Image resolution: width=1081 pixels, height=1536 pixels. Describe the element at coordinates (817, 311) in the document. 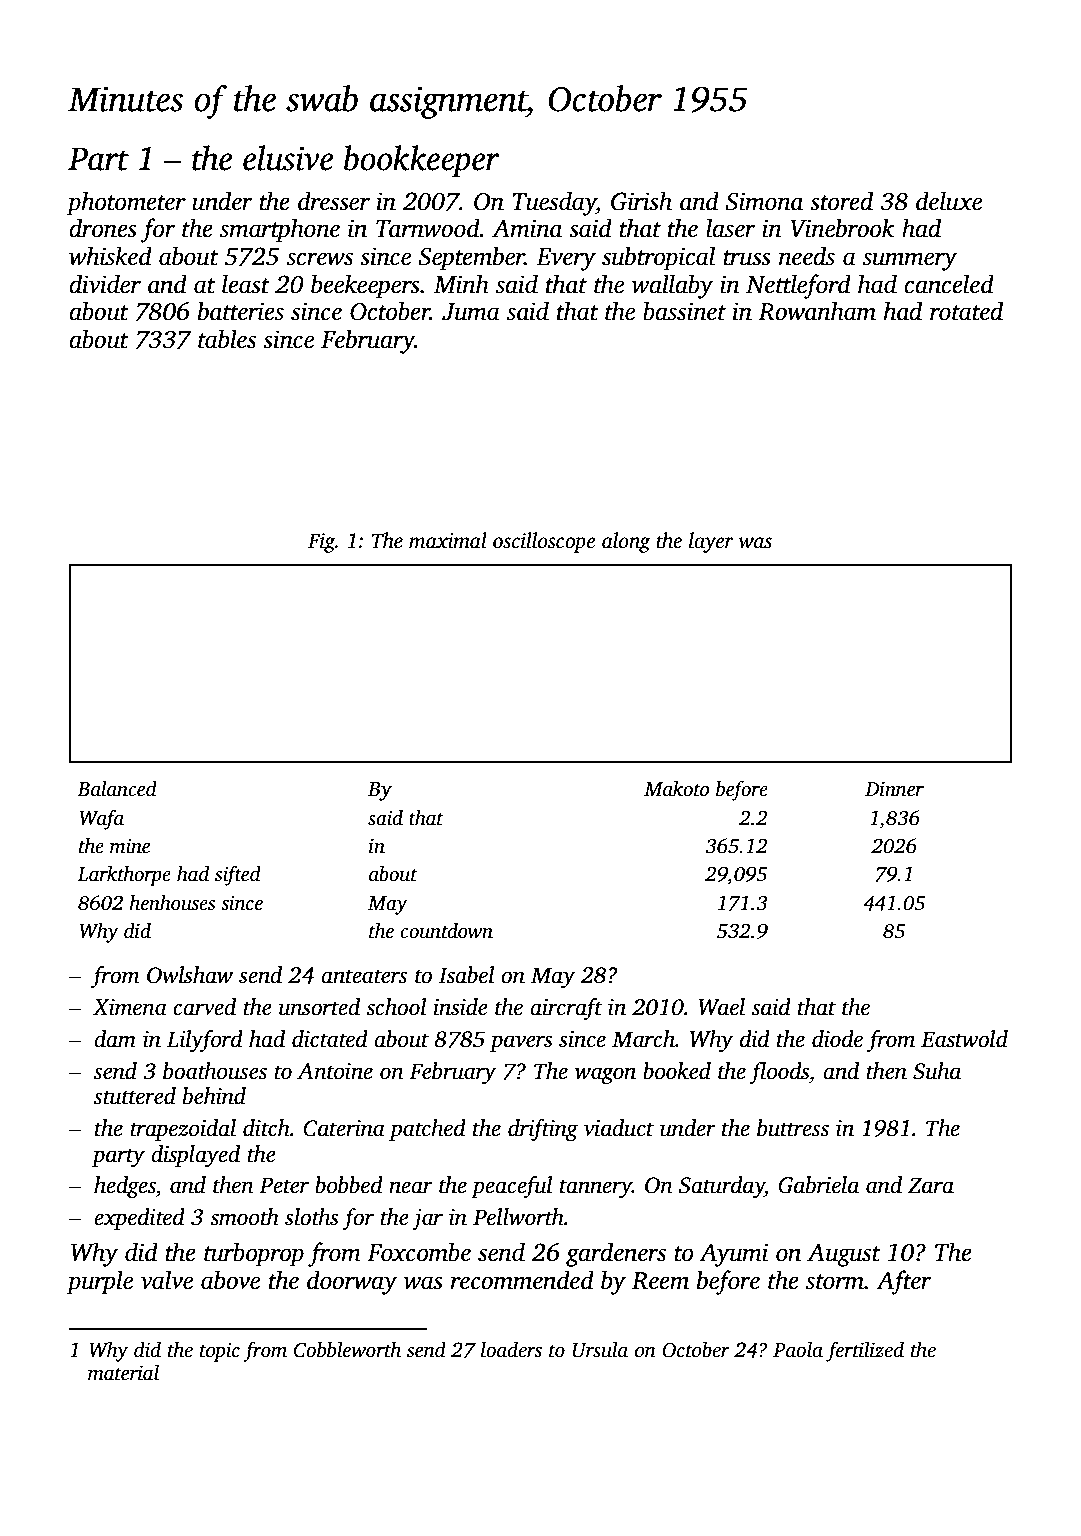

I see `Rowanham` at that location.
